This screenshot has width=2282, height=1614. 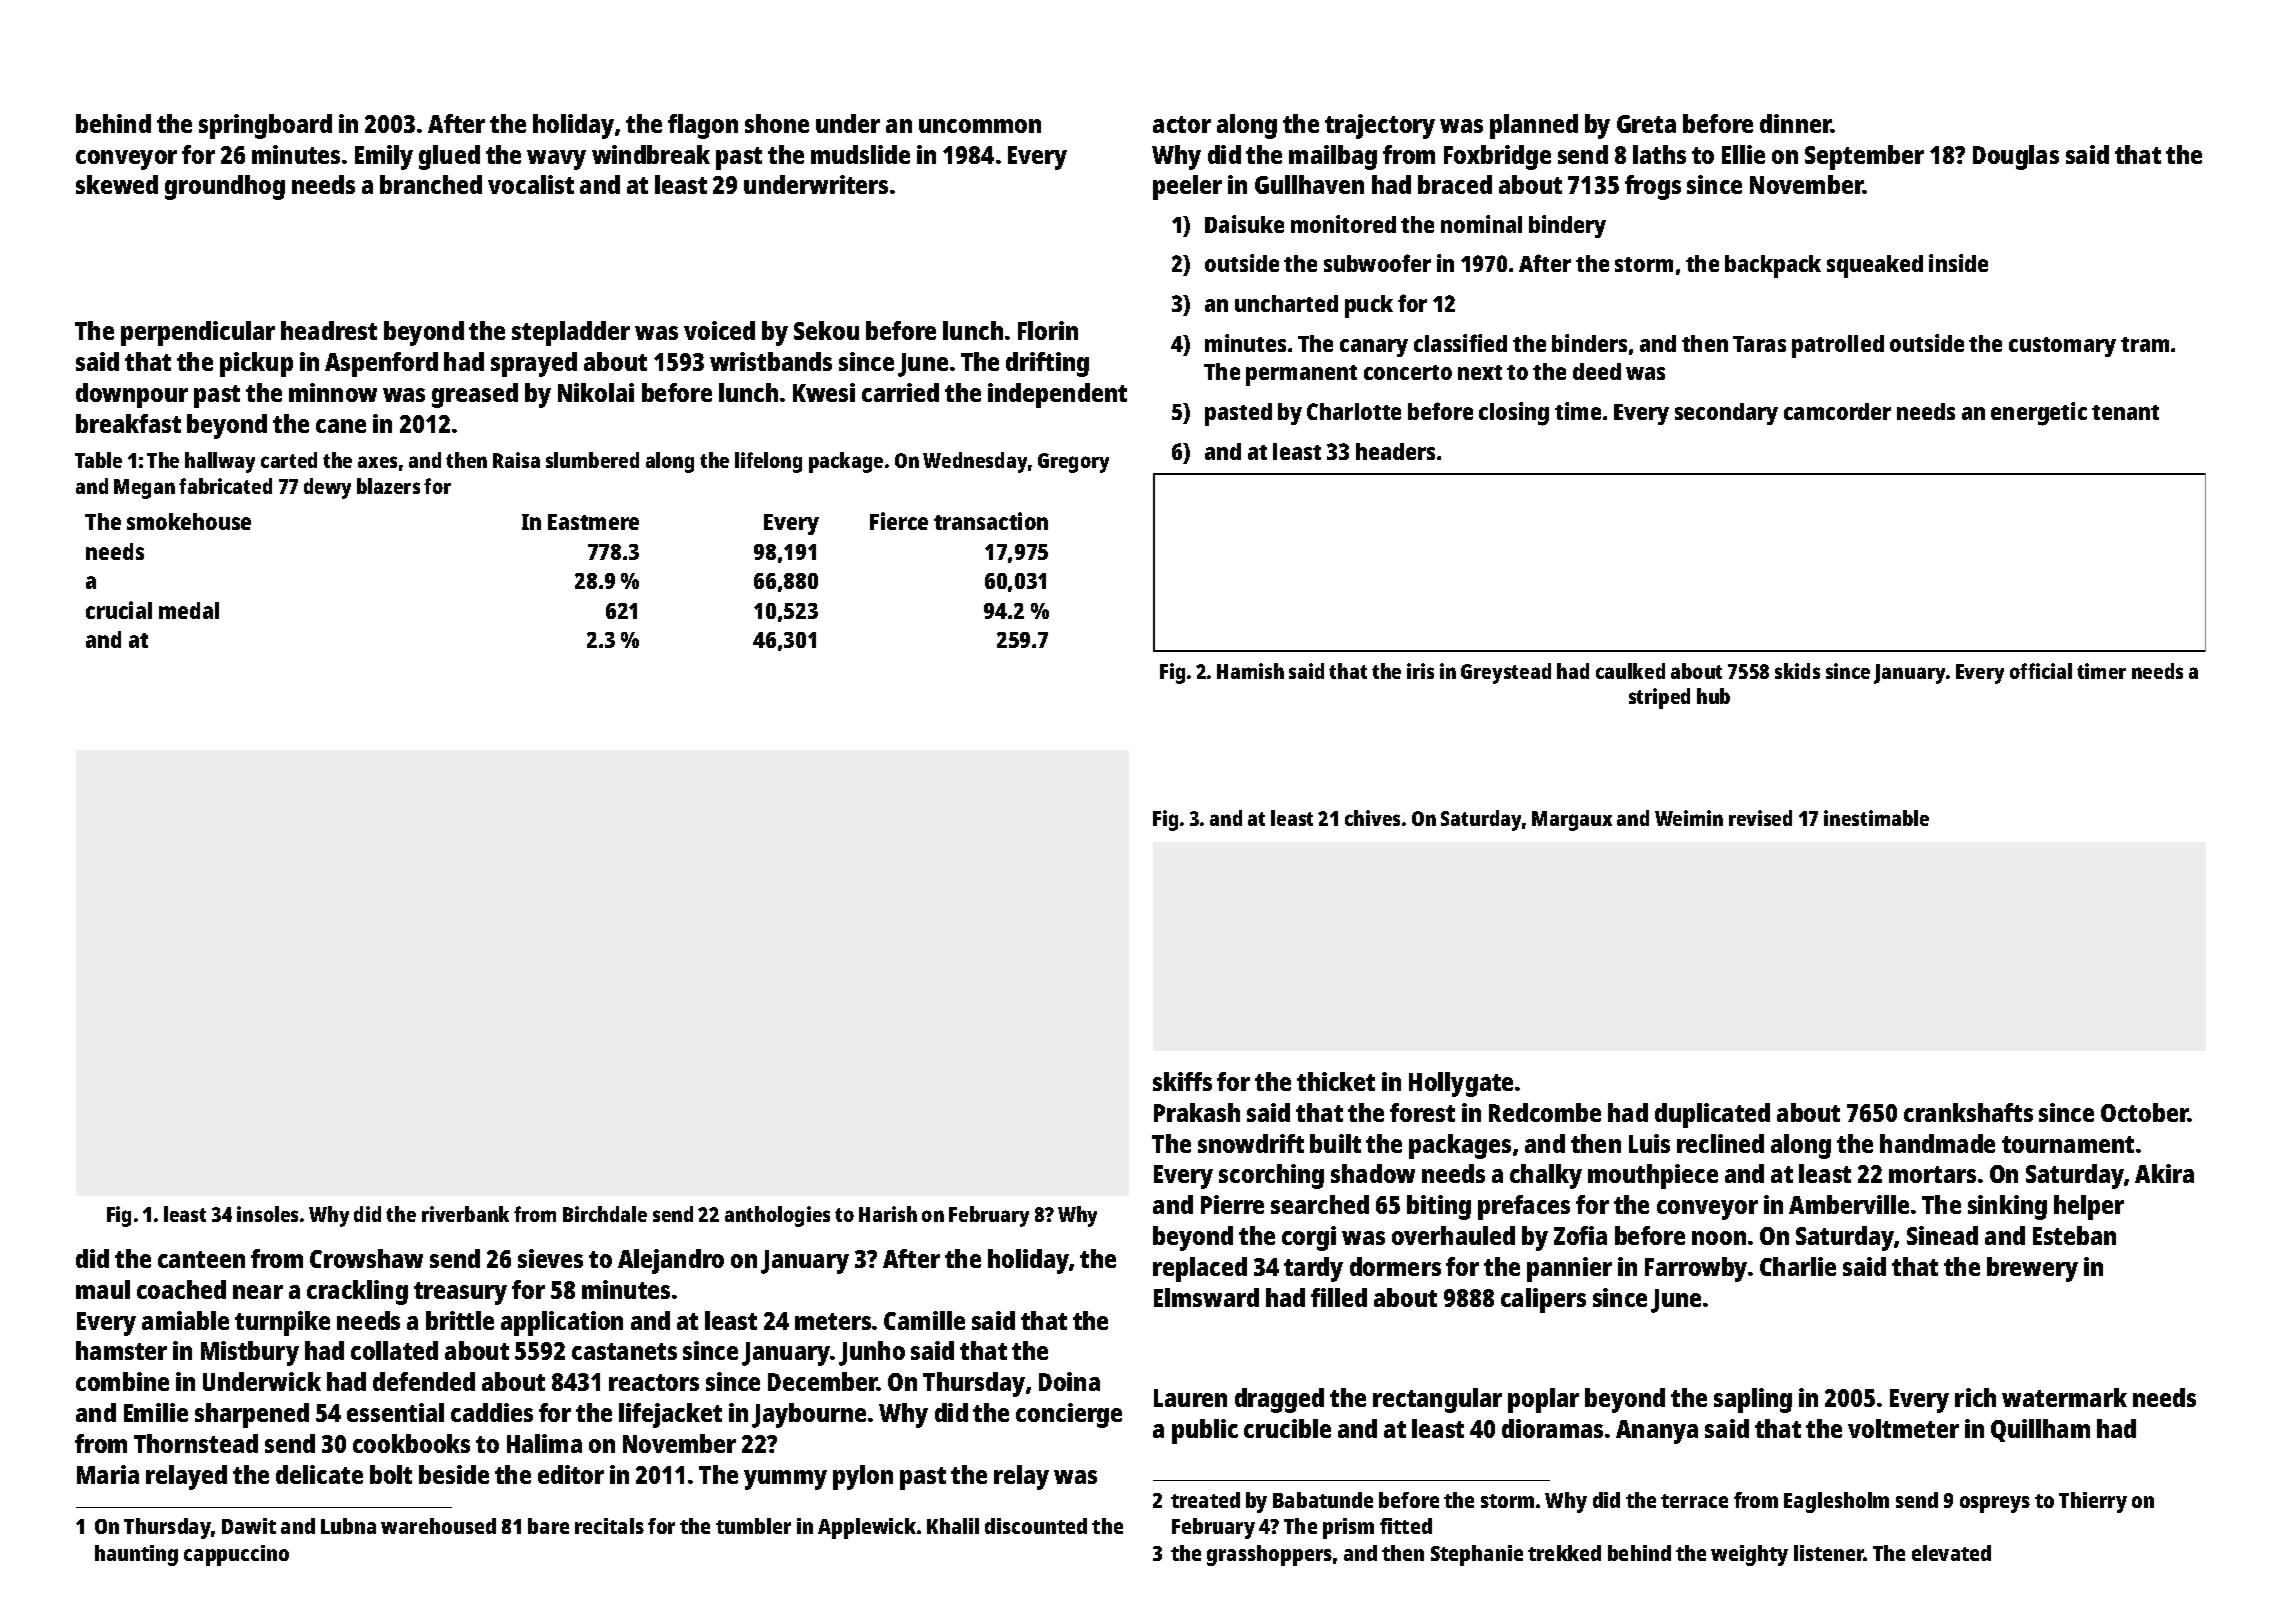 What do you see at coordinates (2145, 344) in the screenshot?
I see `tram` at bounding box center [2145, 344].
